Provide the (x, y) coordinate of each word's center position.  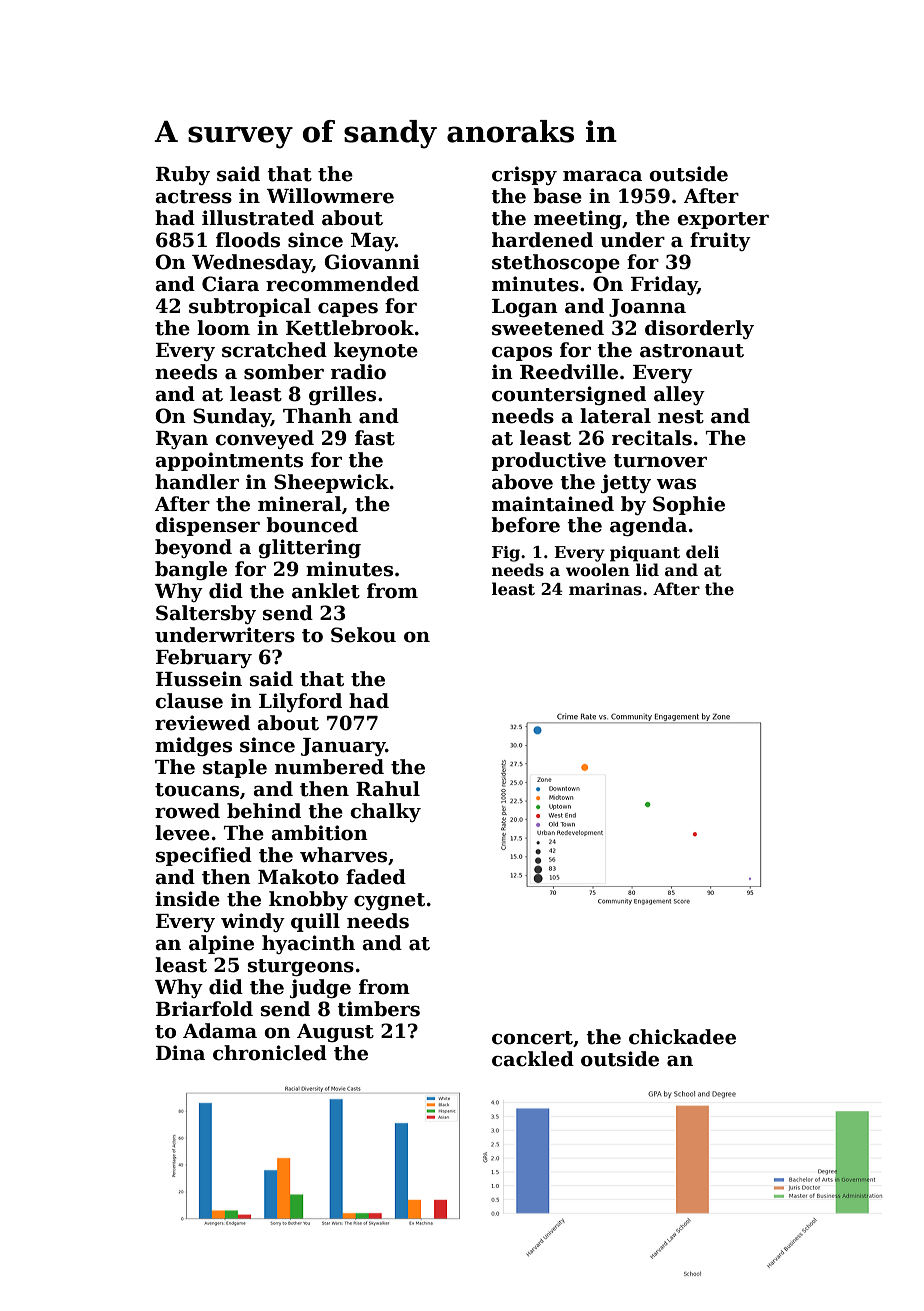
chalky (385, 812)
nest (681, 417)
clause (189, 701)
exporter (723, 220)
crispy (524, 175)
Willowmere (330, 196)
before (525, 525)
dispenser (207, 526)
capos (522, 353)
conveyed (264, 439)
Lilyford (300, 702)
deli (702, 552)
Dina (180, 1053)
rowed (187, 811)
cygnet (389, 901)
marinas (605, 589)
